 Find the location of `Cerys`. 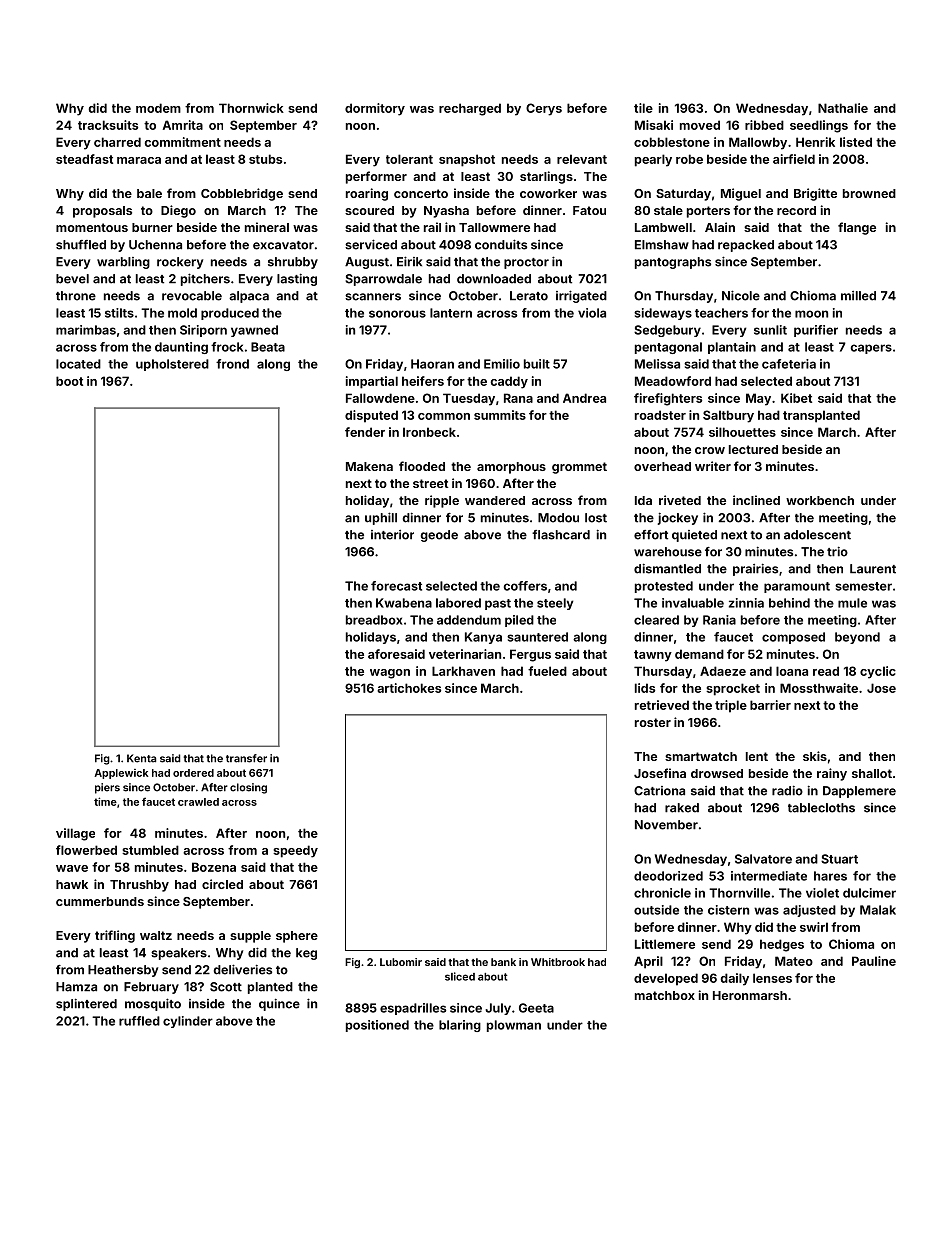

Cerys is located at coordinates (544, 109).
